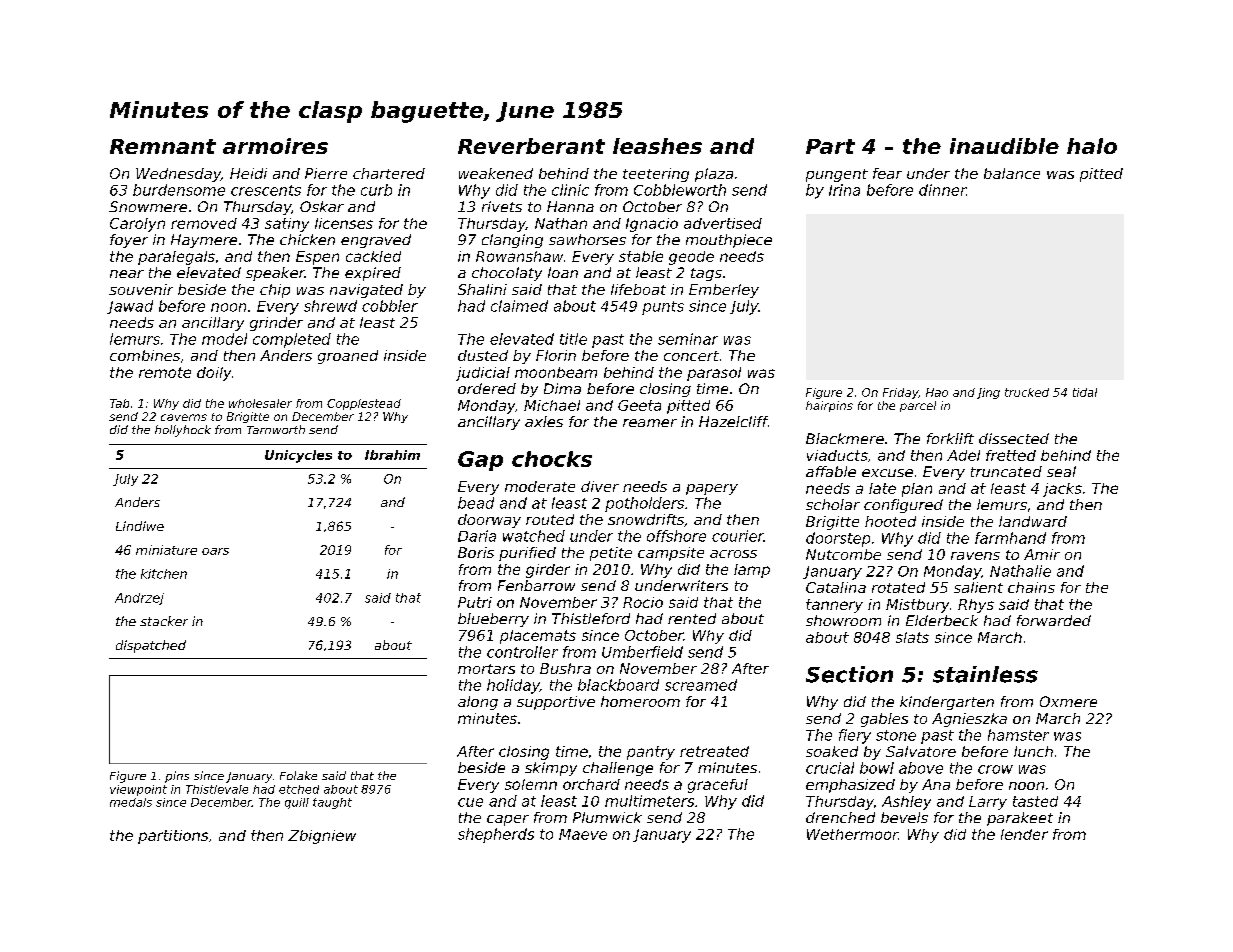  What do you see at coordinates (1085, 392) in the screenshot?
I see `tidal` at bounding box center [1085, 392].
